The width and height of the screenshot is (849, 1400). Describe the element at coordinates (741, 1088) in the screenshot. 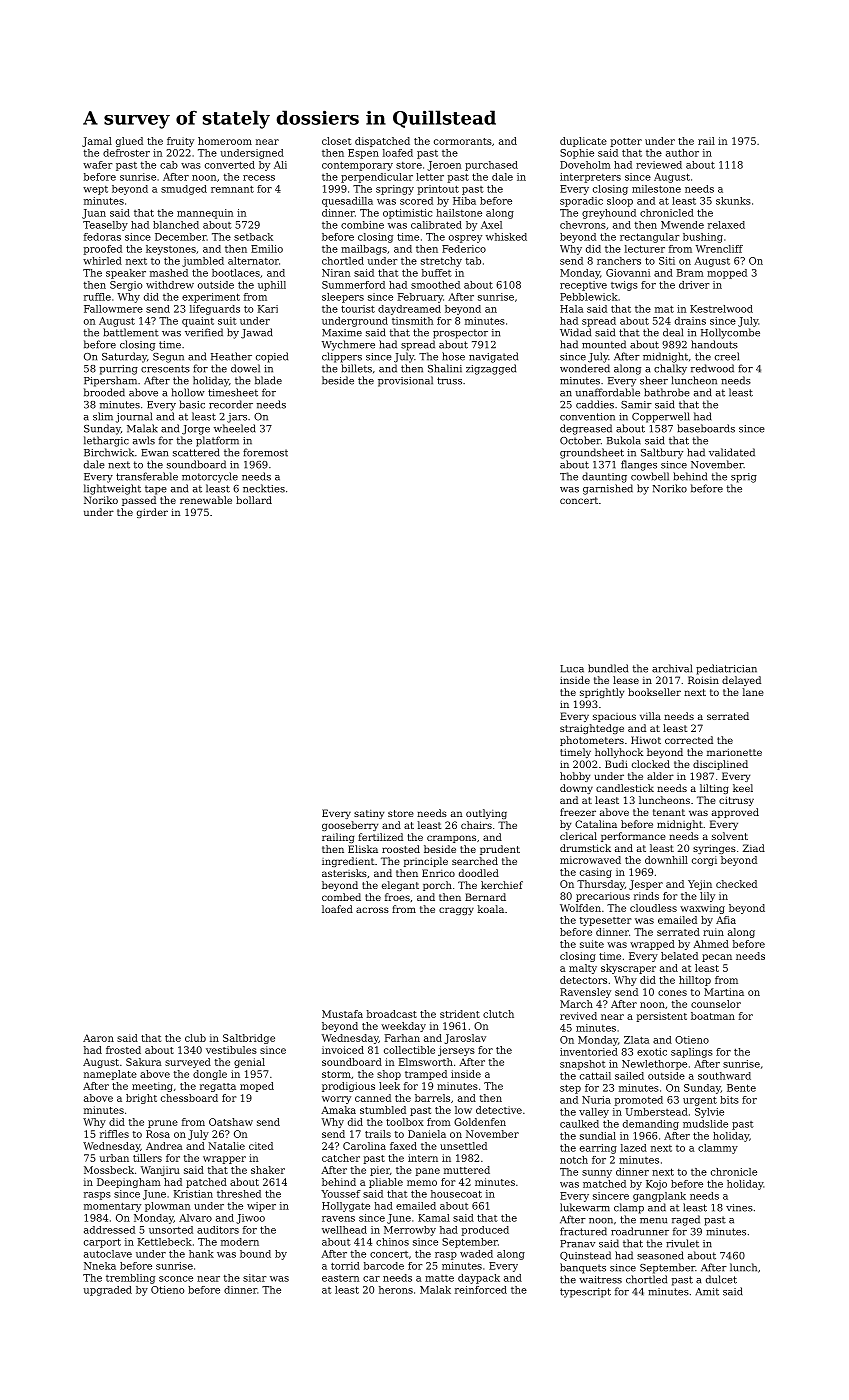

I see `Bente` at that location.
